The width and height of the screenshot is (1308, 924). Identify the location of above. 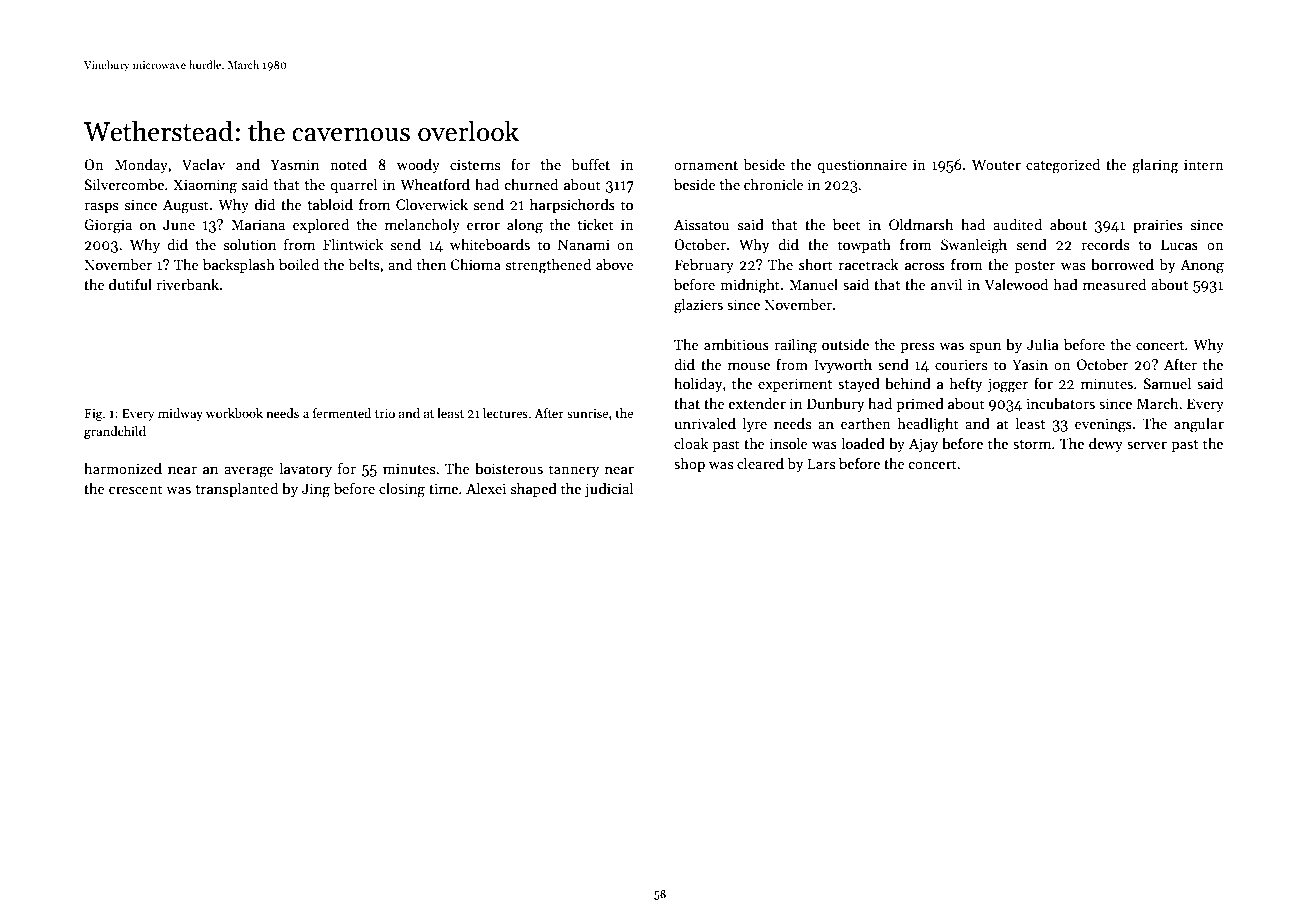
(615, 264).
